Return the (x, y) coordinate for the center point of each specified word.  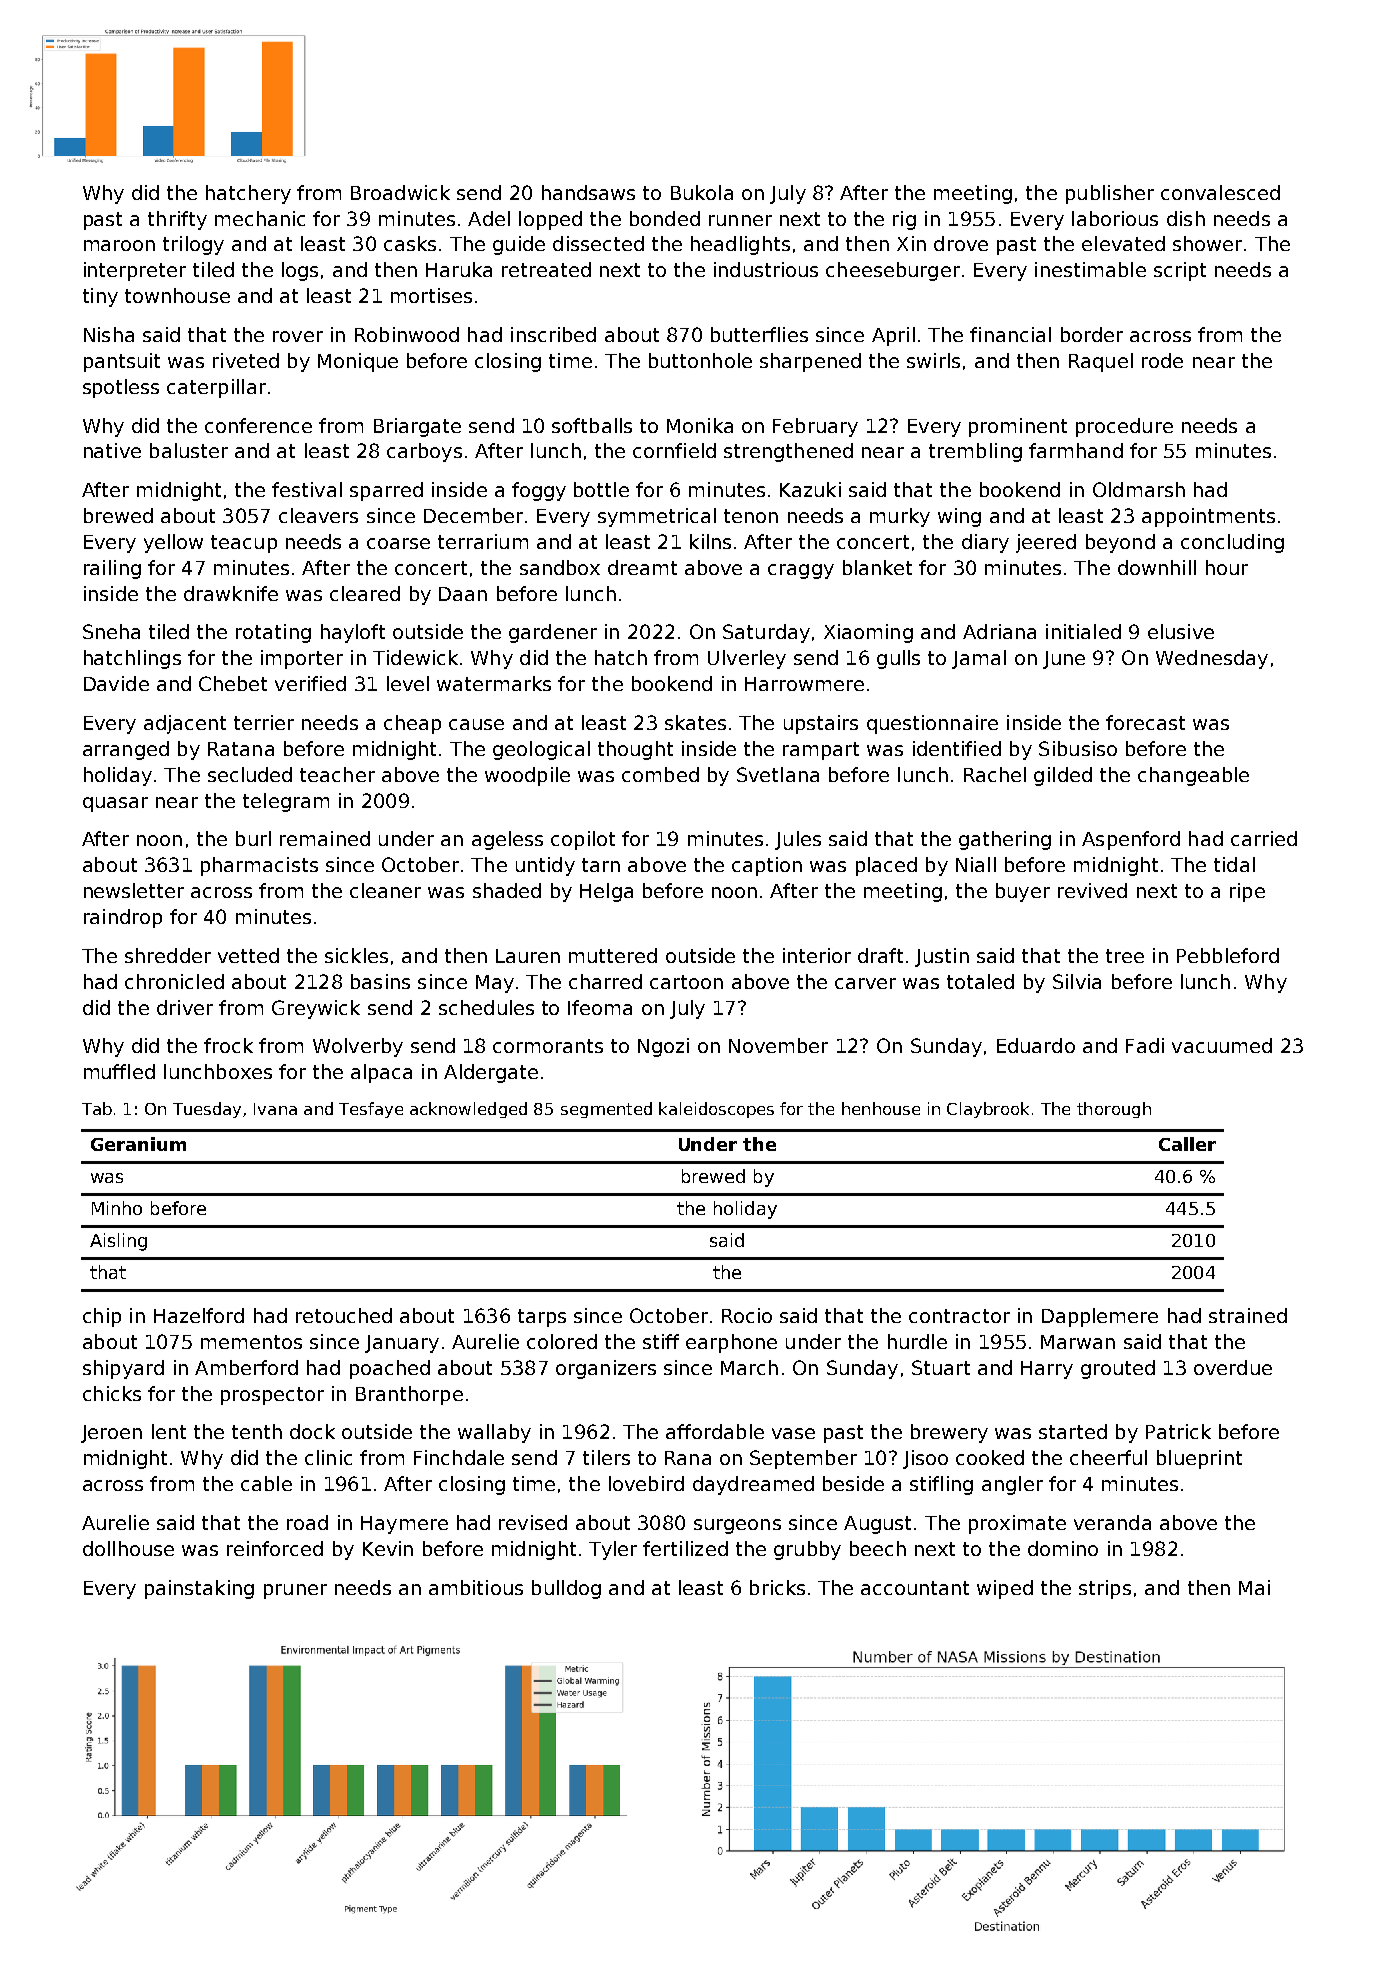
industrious (766, 269)
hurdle (917, 1341)
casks (410, 243)
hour (1227, 567)
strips (1105, 1589)
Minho (117, 1208)
